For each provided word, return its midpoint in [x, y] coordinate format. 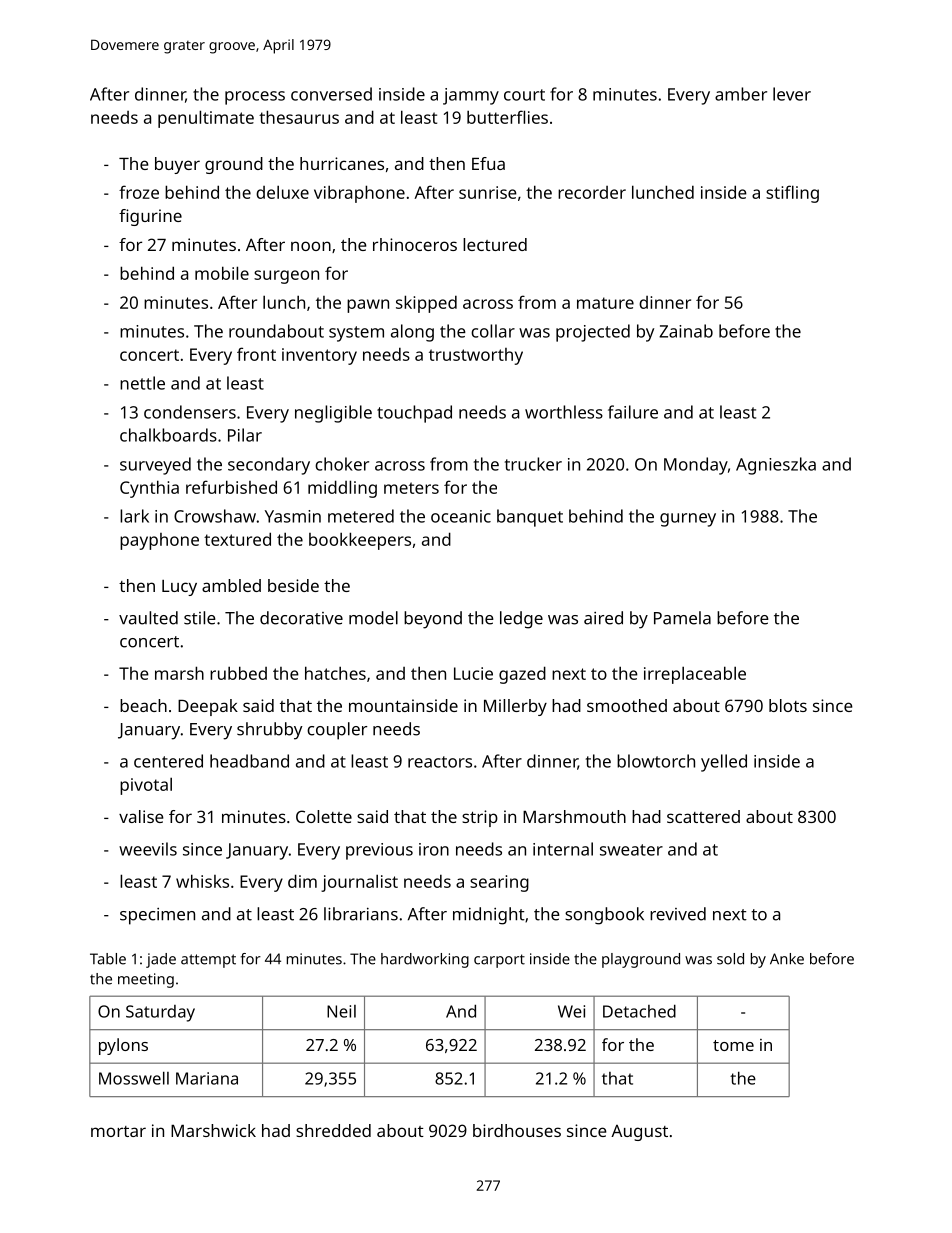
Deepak [208, 707]
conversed [331, 94]
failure [633, 412]
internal [563, 849]
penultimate [206, 119]
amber [741, 94]
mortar [118, 1131]
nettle [142, 383]
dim [302, 881]
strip [480, 818]
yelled [724, 763]
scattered [703, 816]
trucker [533, 464]
